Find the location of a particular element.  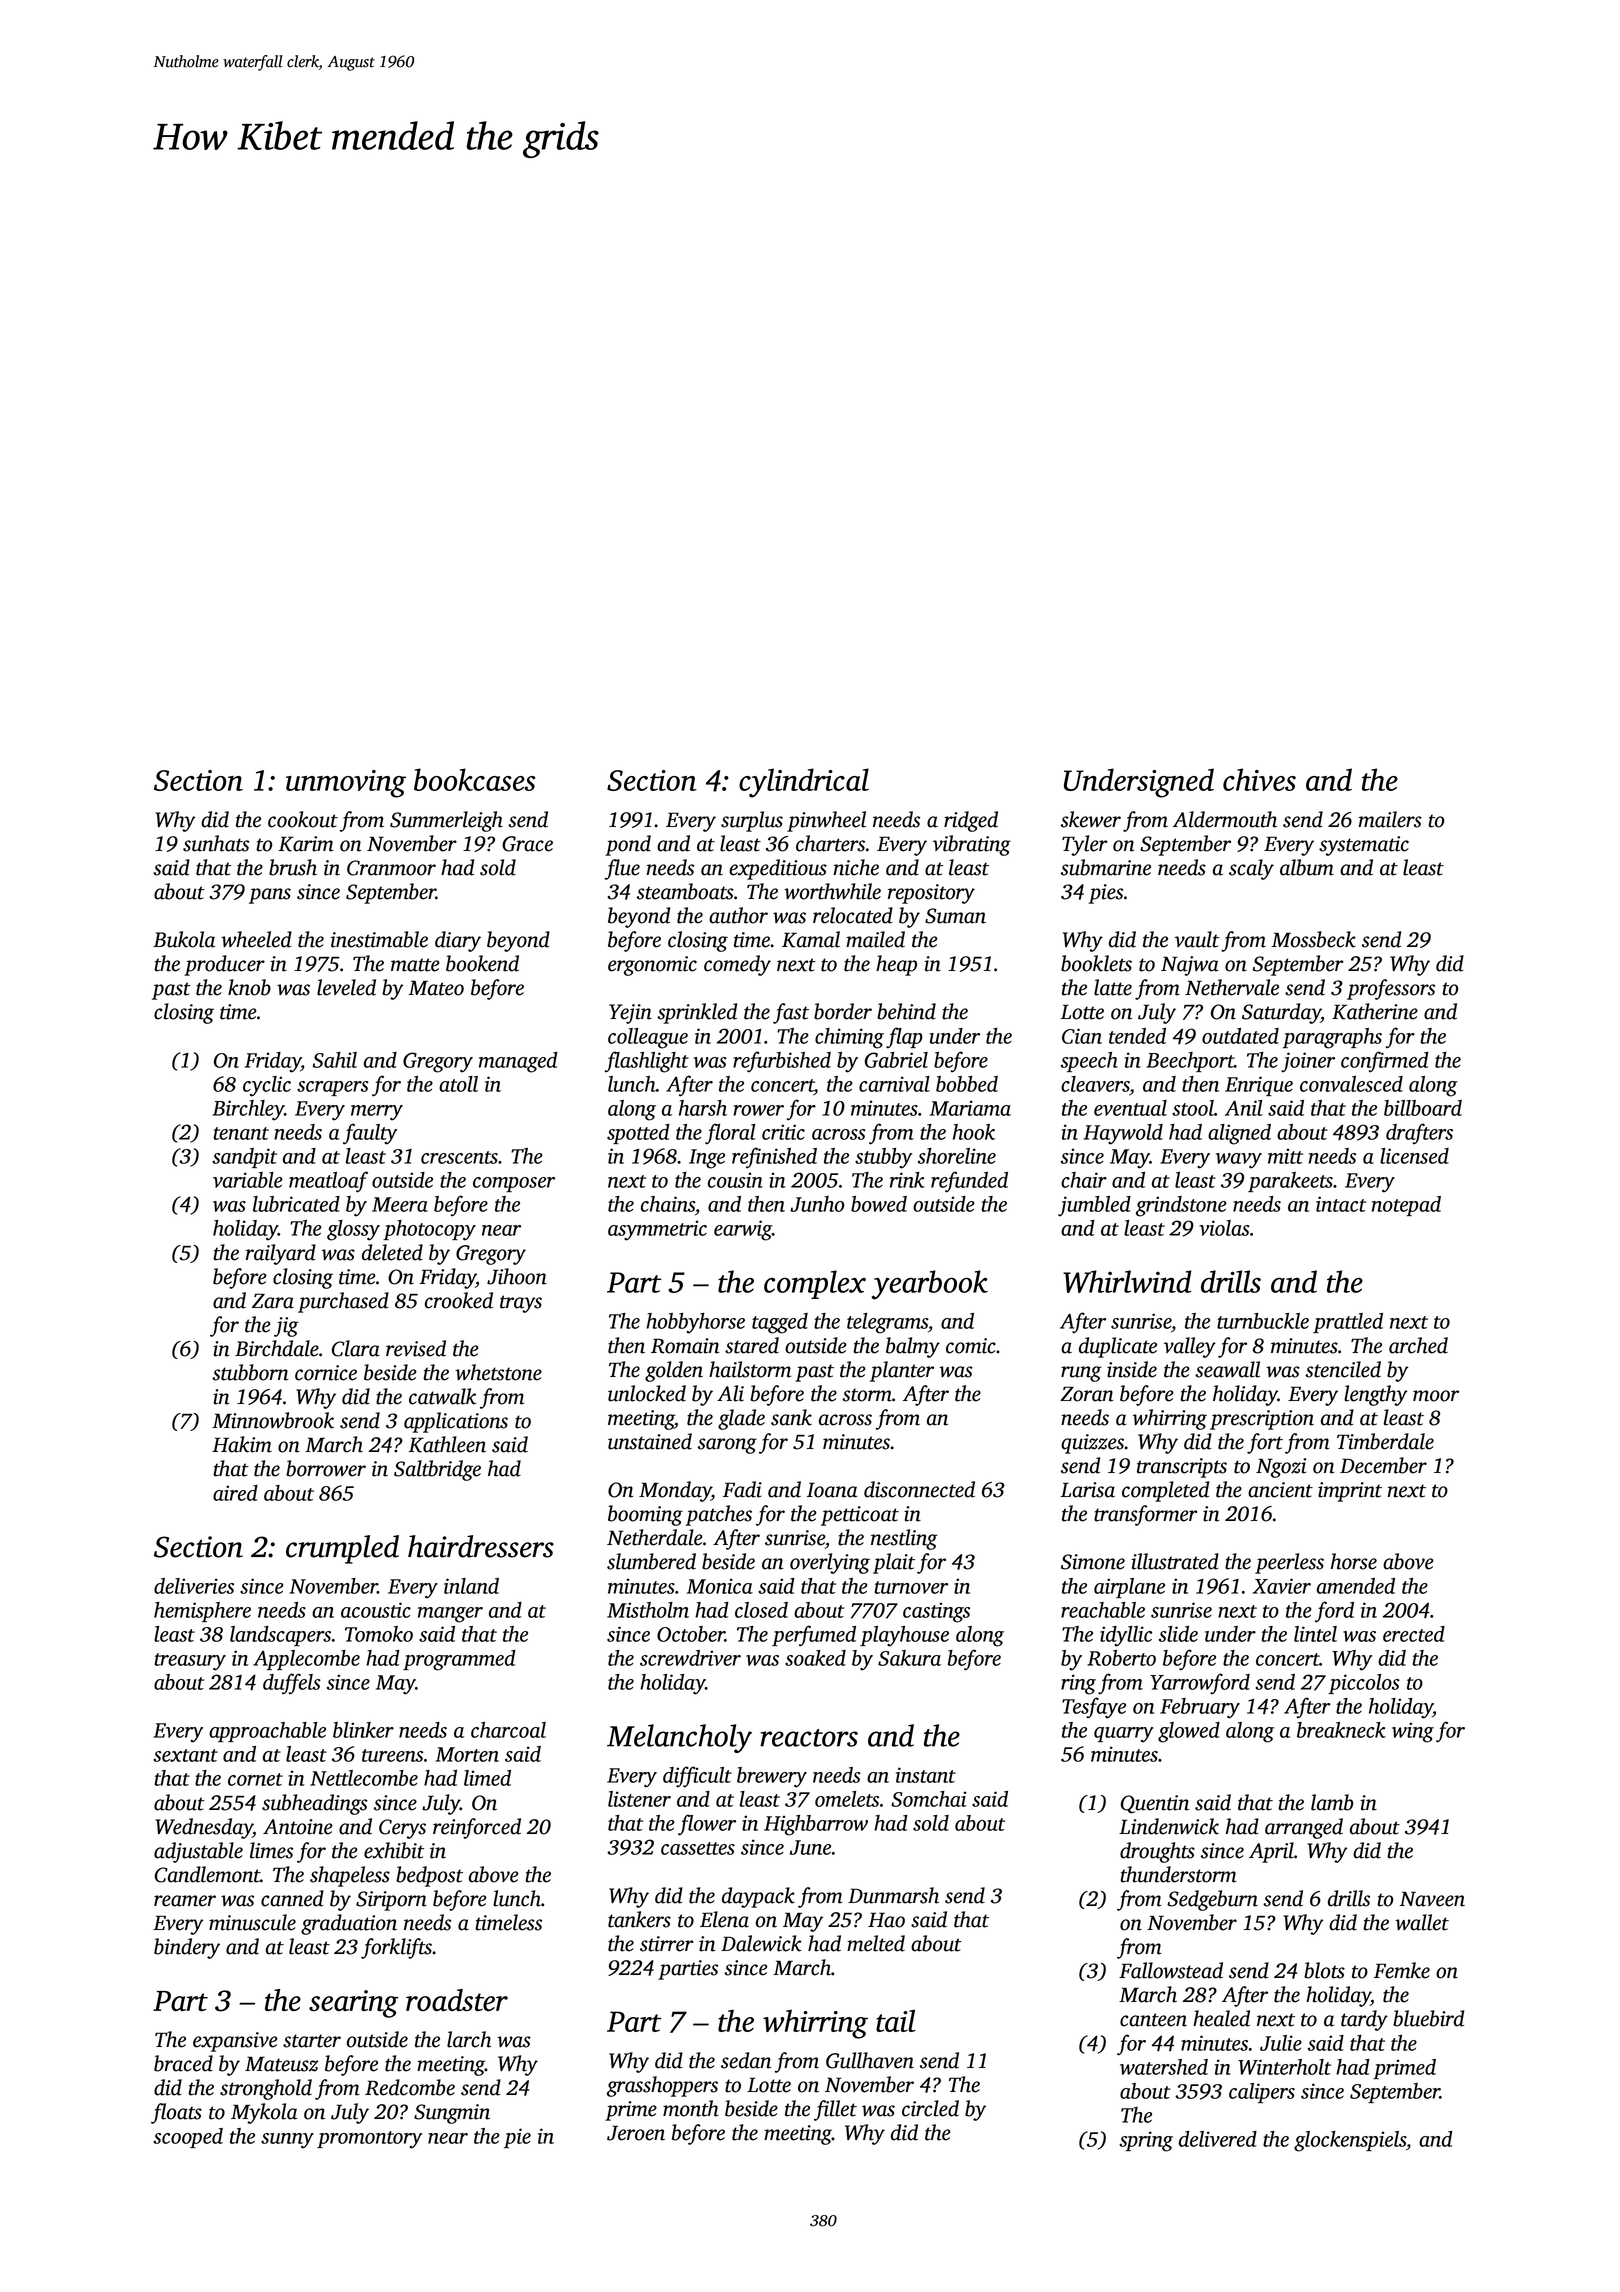

reactors is located at coordinates (809, 1738).
